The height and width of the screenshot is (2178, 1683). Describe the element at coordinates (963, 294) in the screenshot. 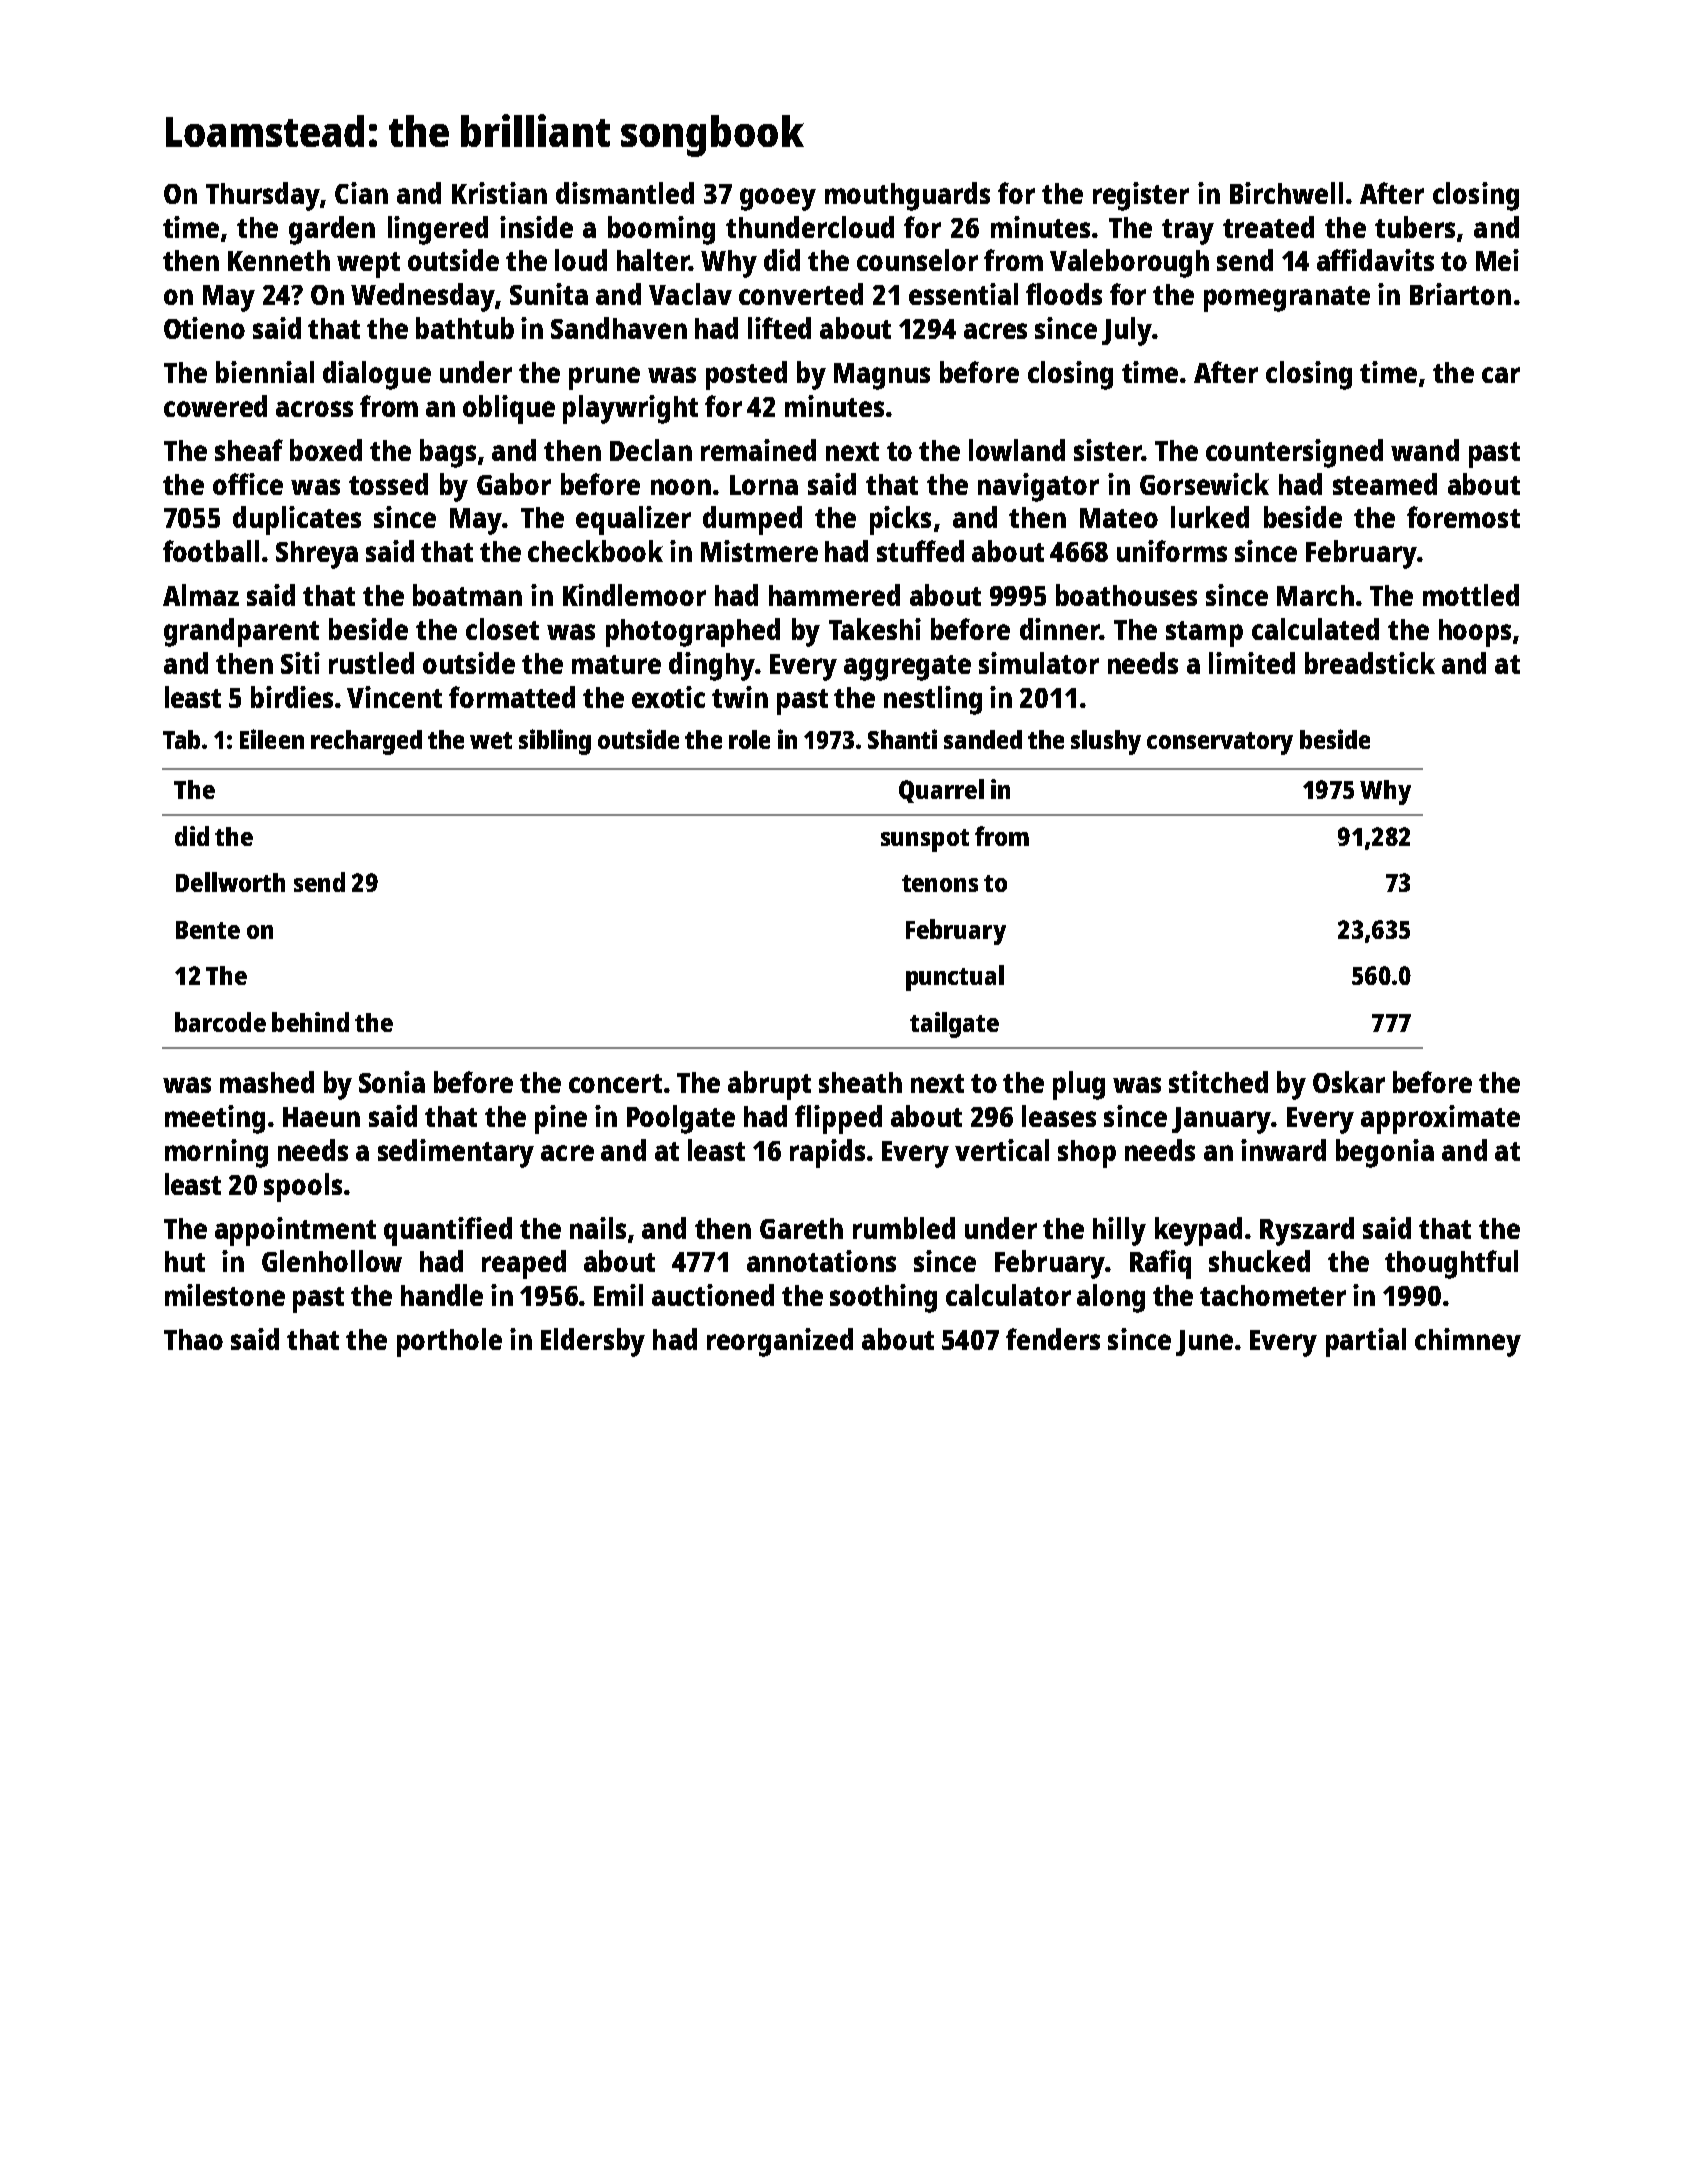

I see `essential` at that location.
